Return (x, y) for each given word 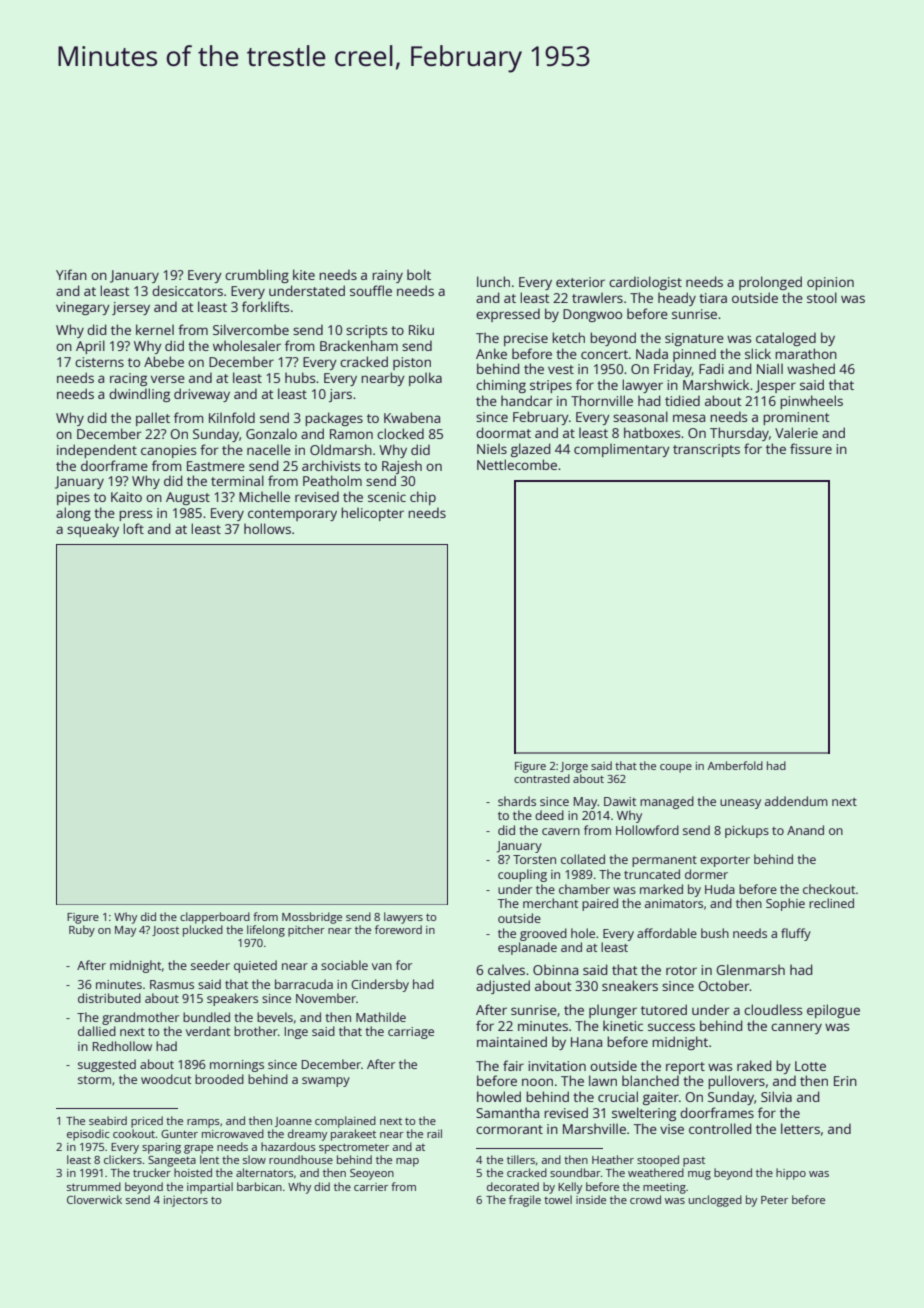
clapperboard (215, 918)
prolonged (770, 283)
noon (537, 1082)
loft (133, 528)
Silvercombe (251, 329)
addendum (796, 801)
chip (423, 498)
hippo (791, 1174)
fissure (811, 448)
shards (517, 801)
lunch (493, 281)
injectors (186, 1201)
